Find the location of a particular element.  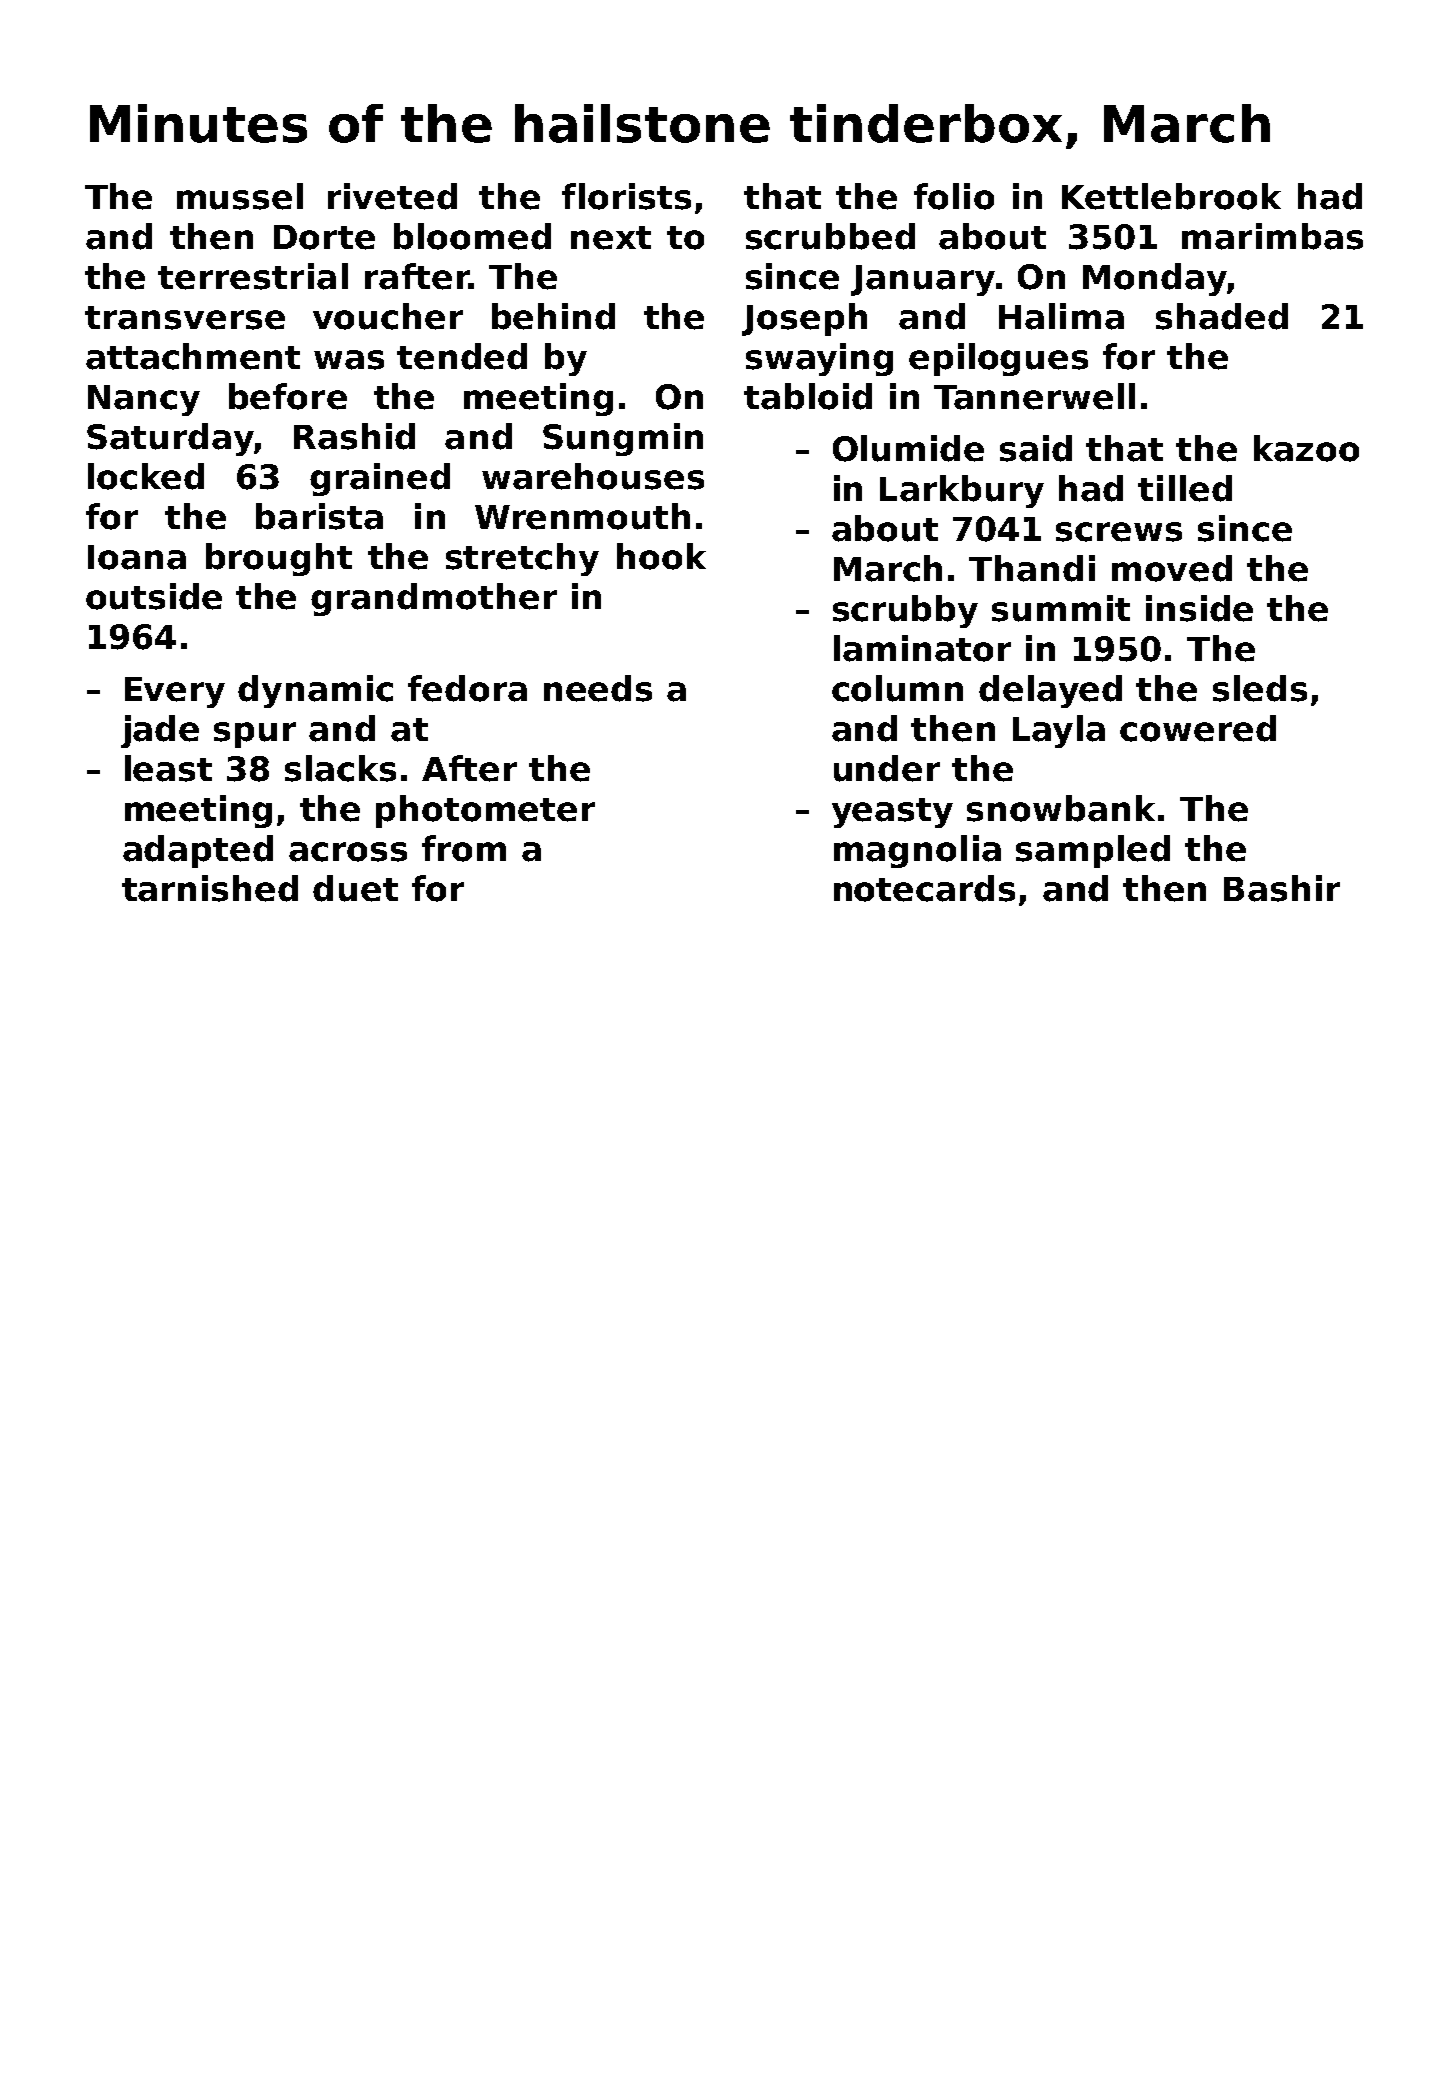

tarnished is located at coordinates (210, 888).
